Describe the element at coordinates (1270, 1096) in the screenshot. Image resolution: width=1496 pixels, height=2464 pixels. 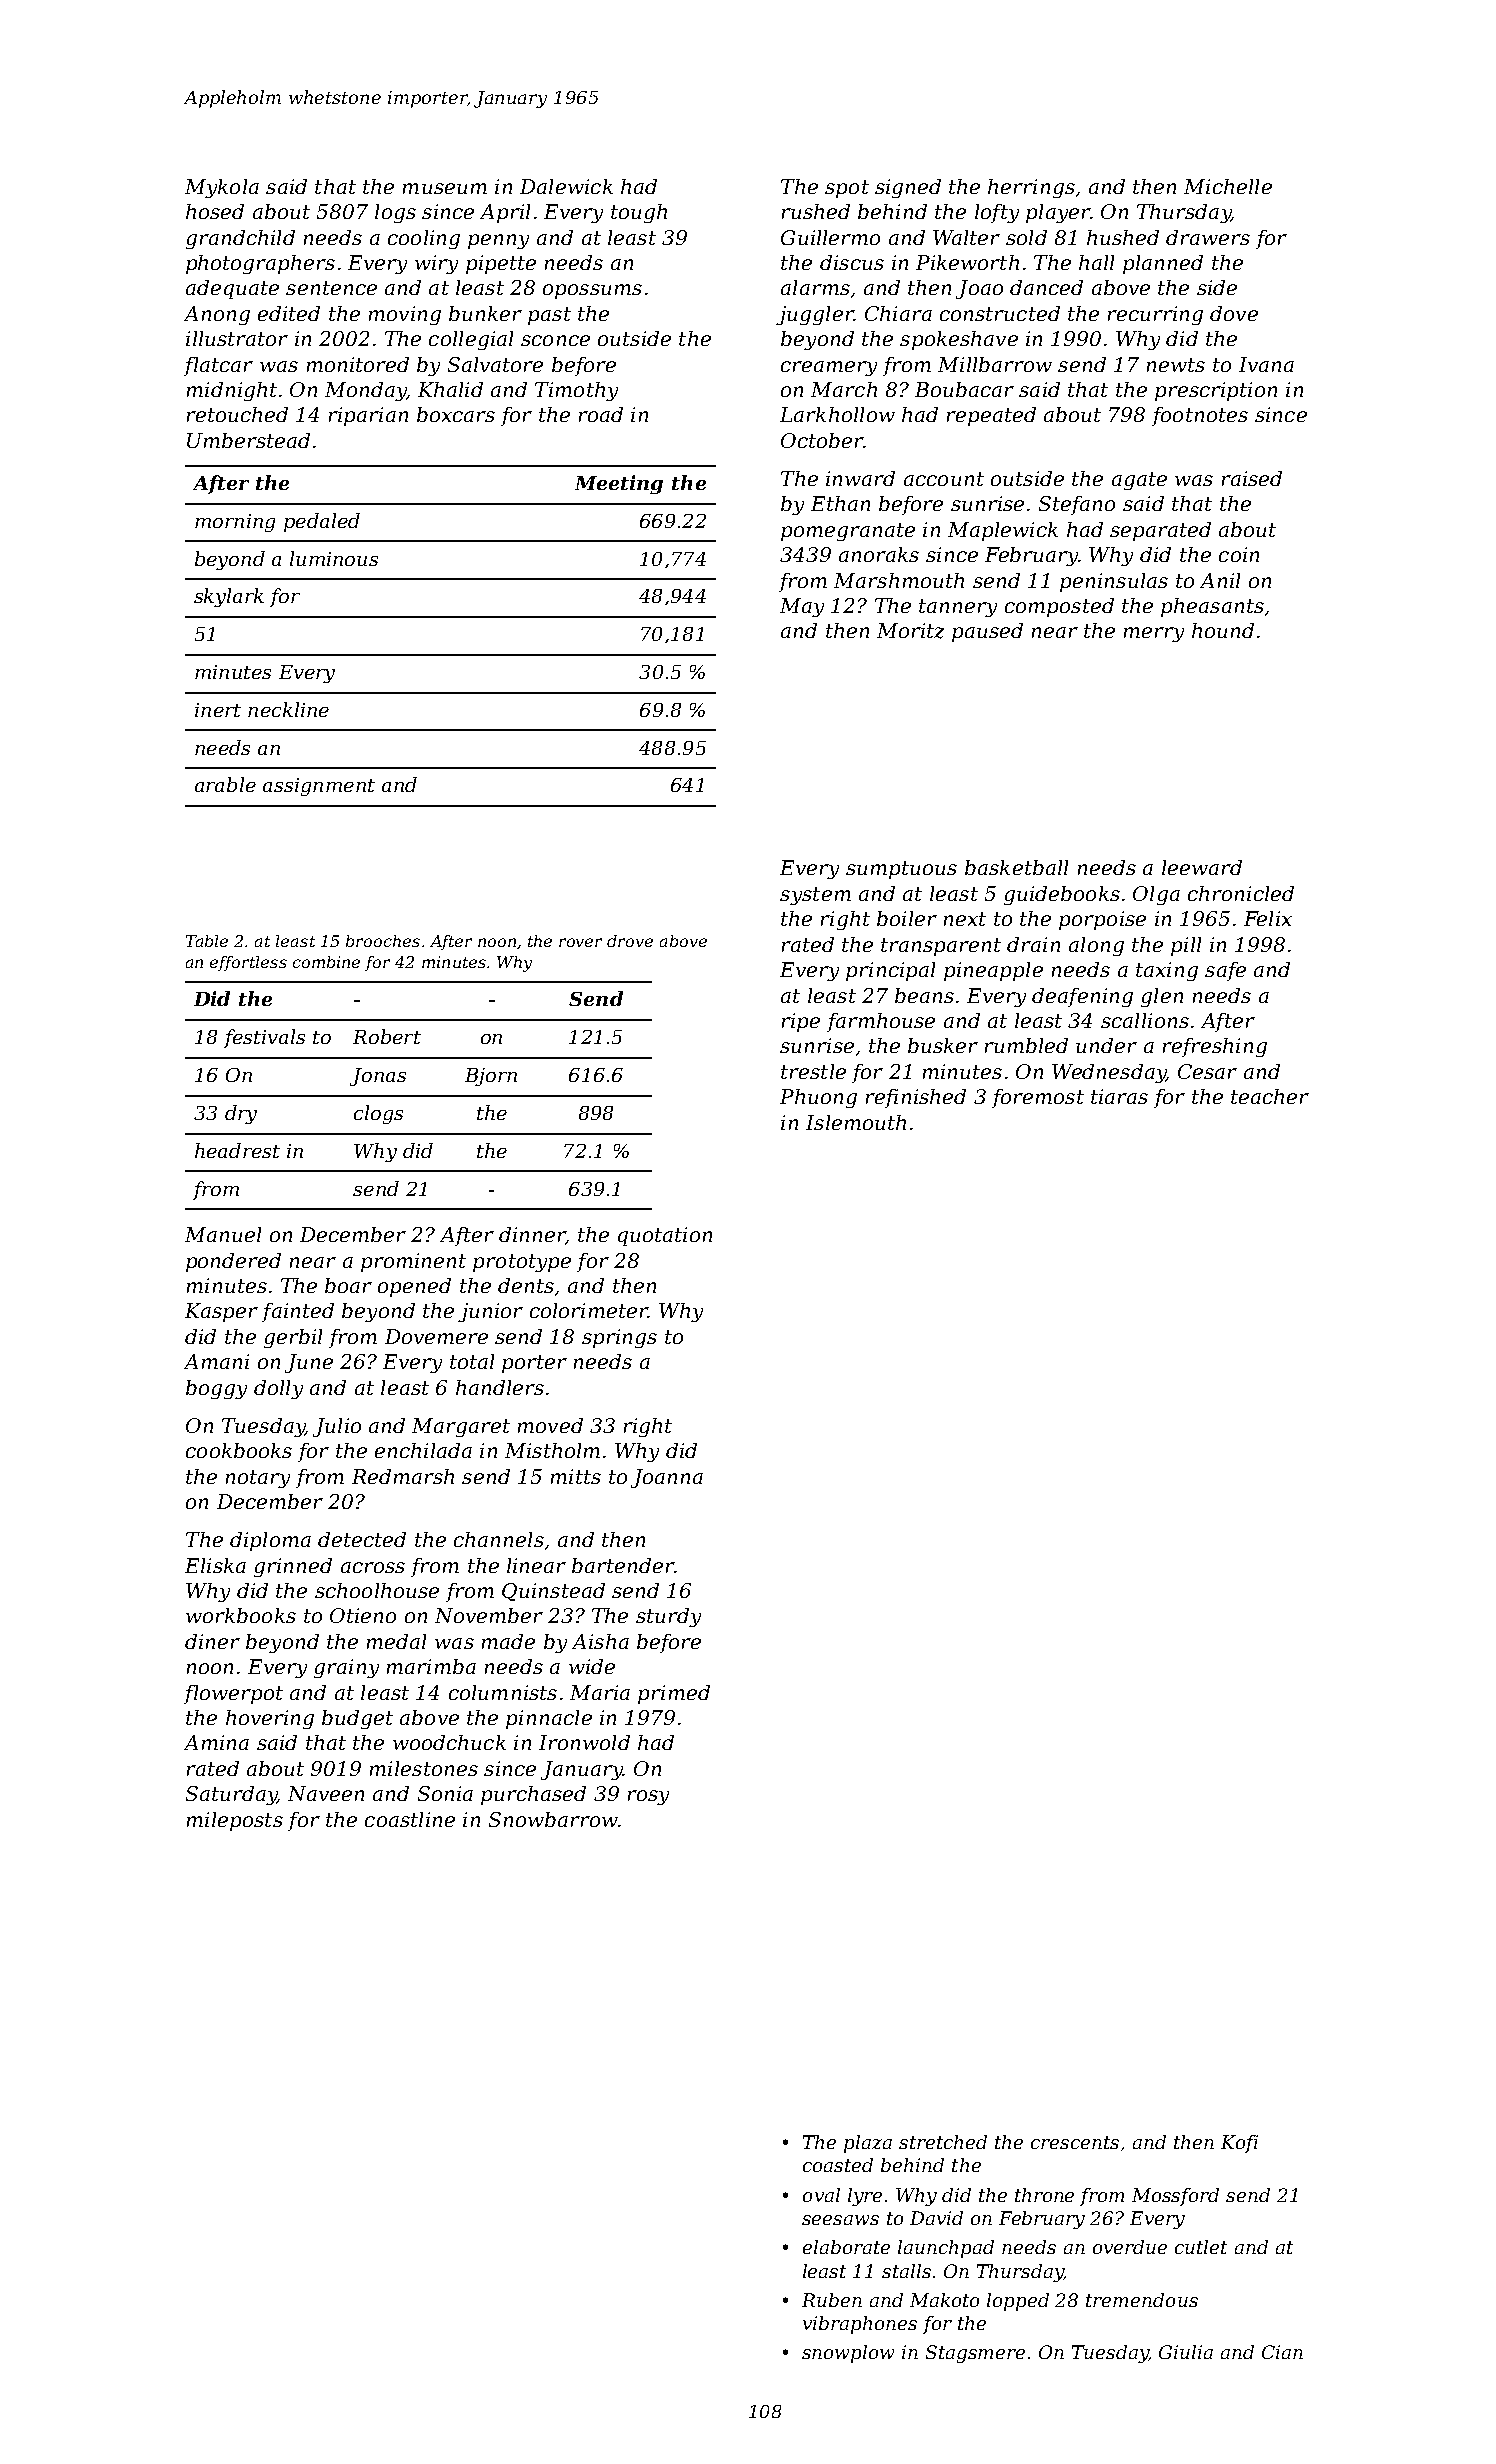
I see `teacher` at that location.
